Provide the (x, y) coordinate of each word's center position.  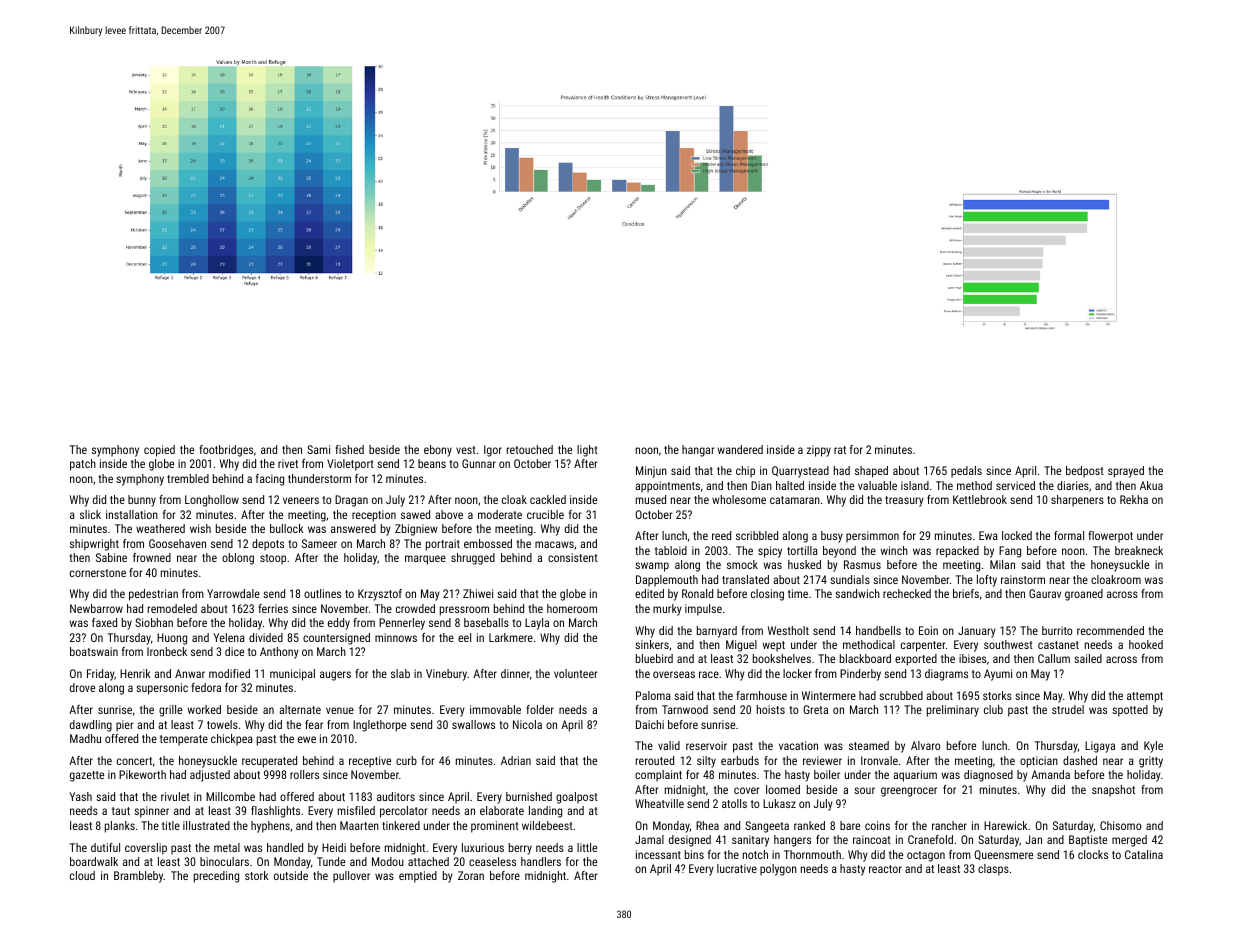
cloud (82, 875)
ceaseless (492, 861)
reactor (885, 869)
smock (742, 564)
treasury (904, 501)
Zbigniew (416, 530)
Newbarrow (96, 608)
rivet (288, 463)
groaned (1084, 595)
